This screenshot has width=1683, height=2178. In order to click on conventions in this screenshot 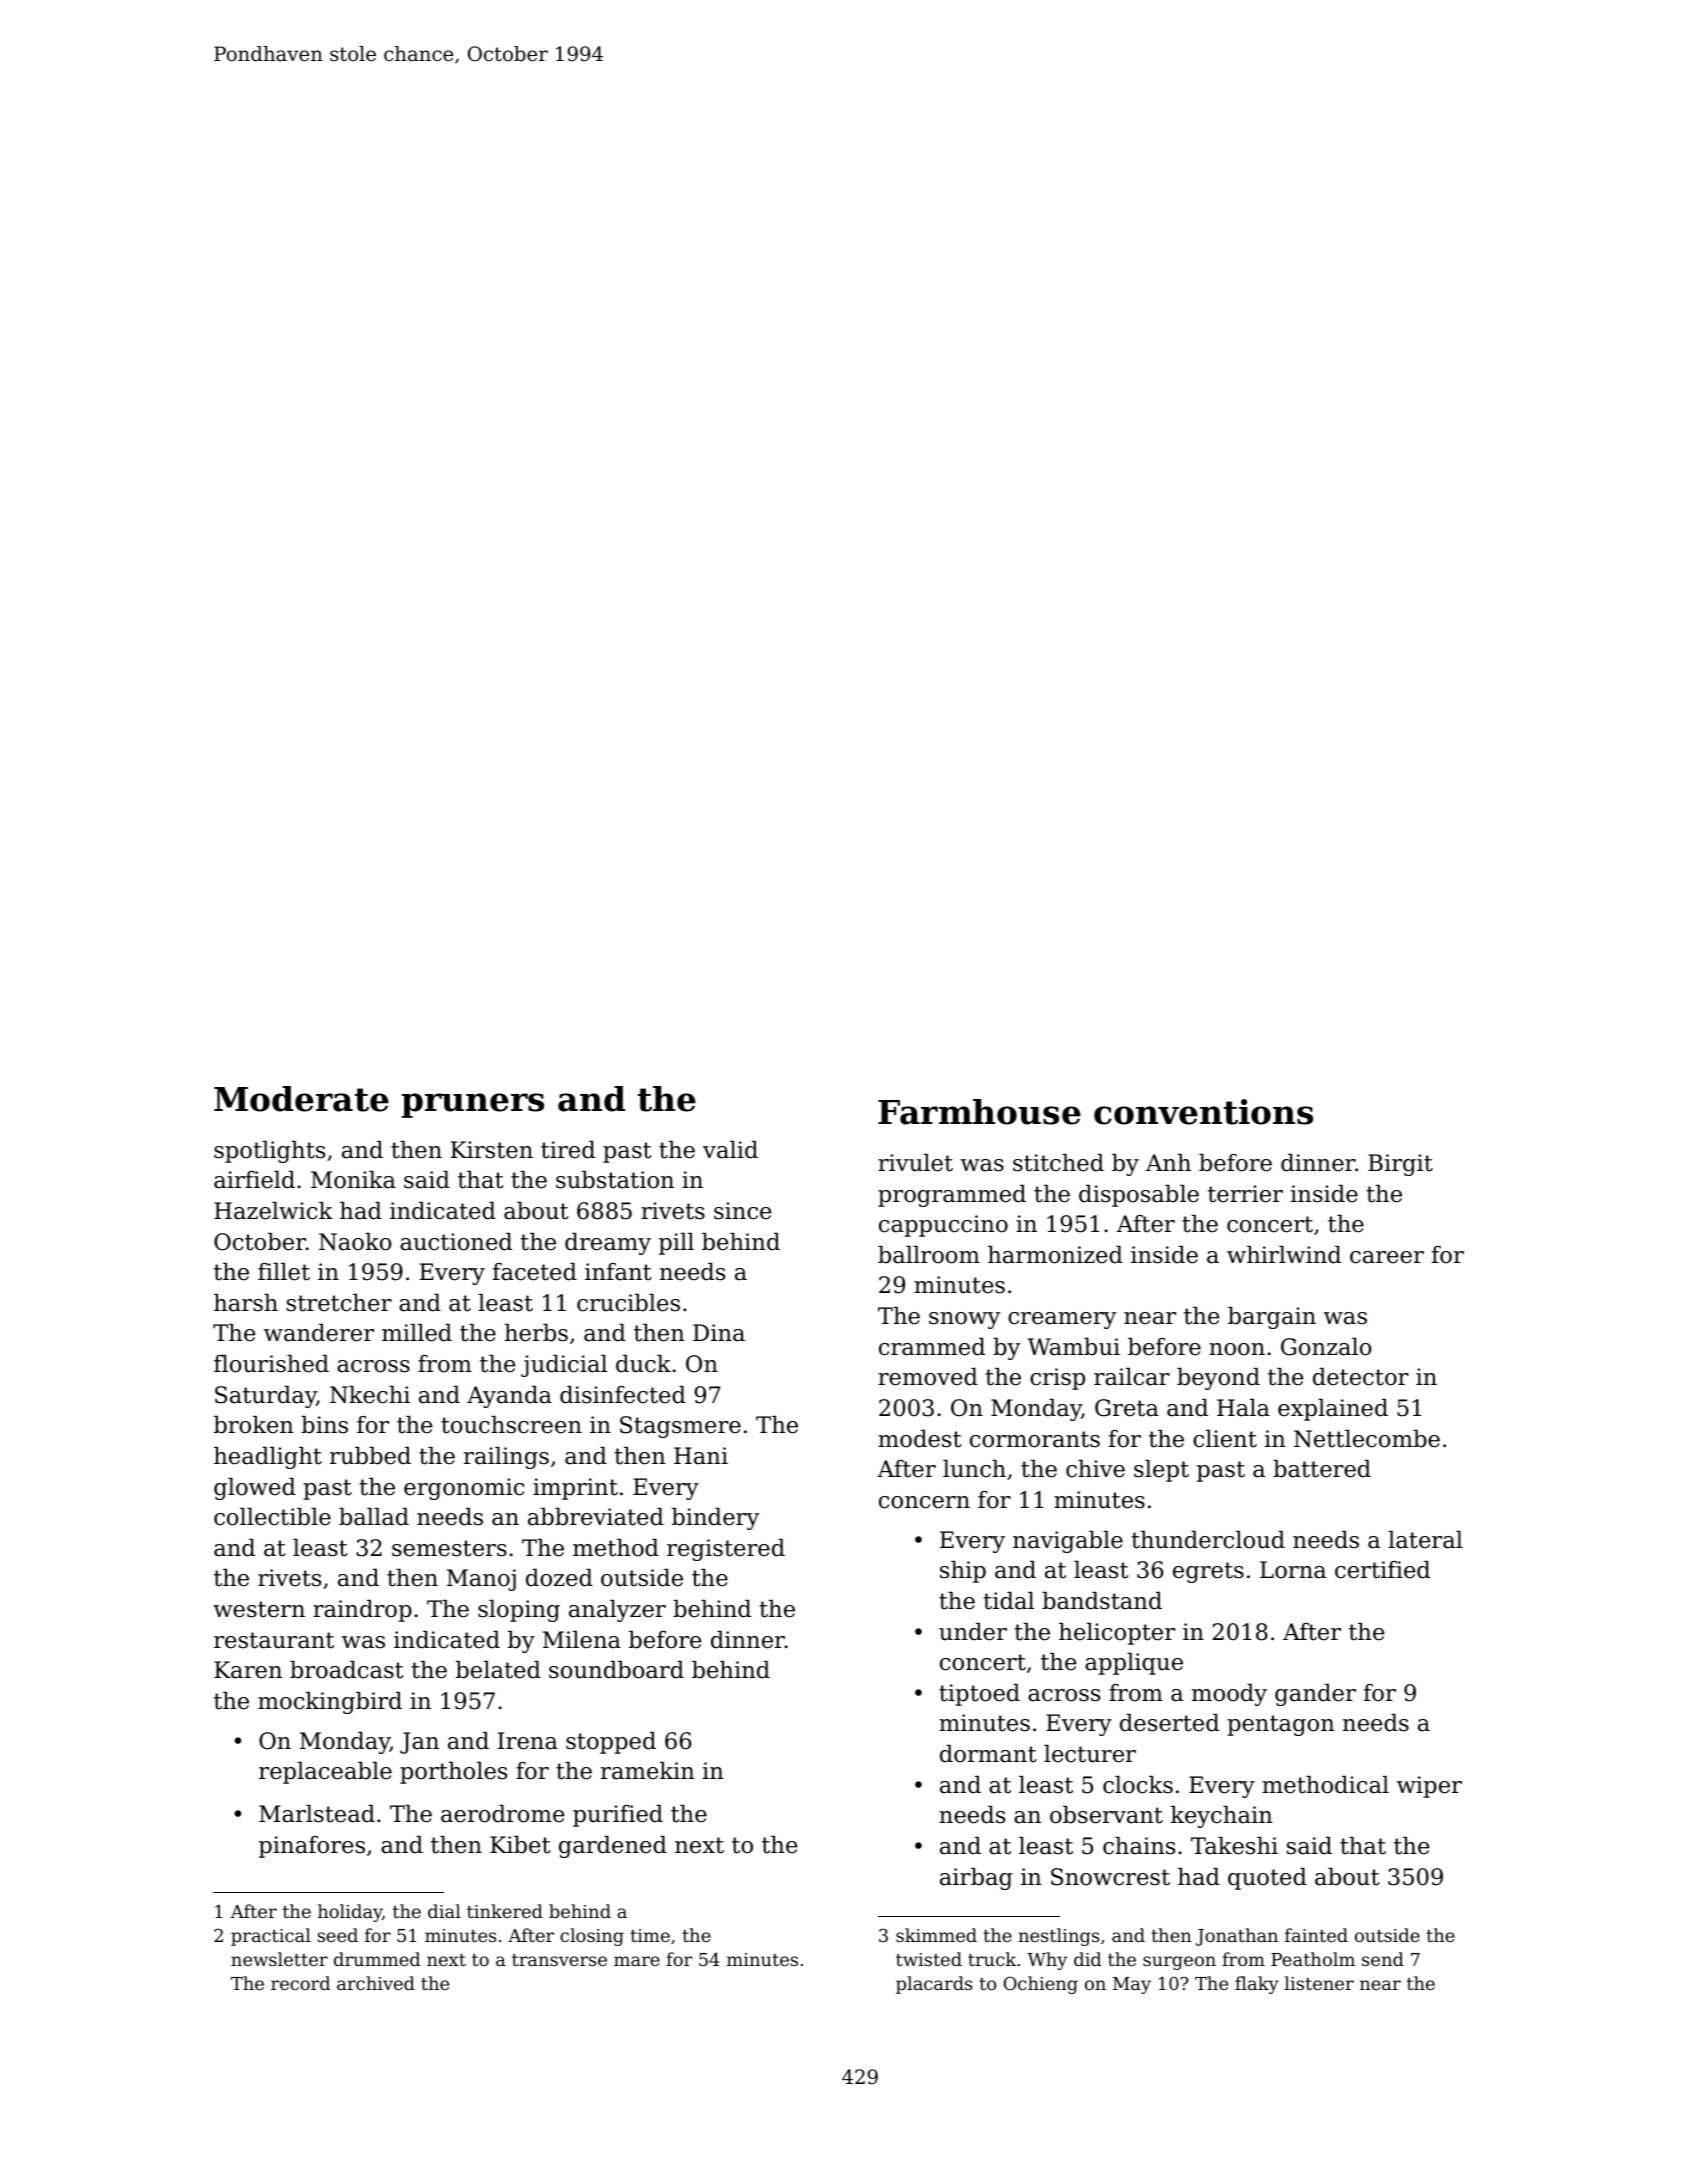, I will do `click(1203, 1112)`.
